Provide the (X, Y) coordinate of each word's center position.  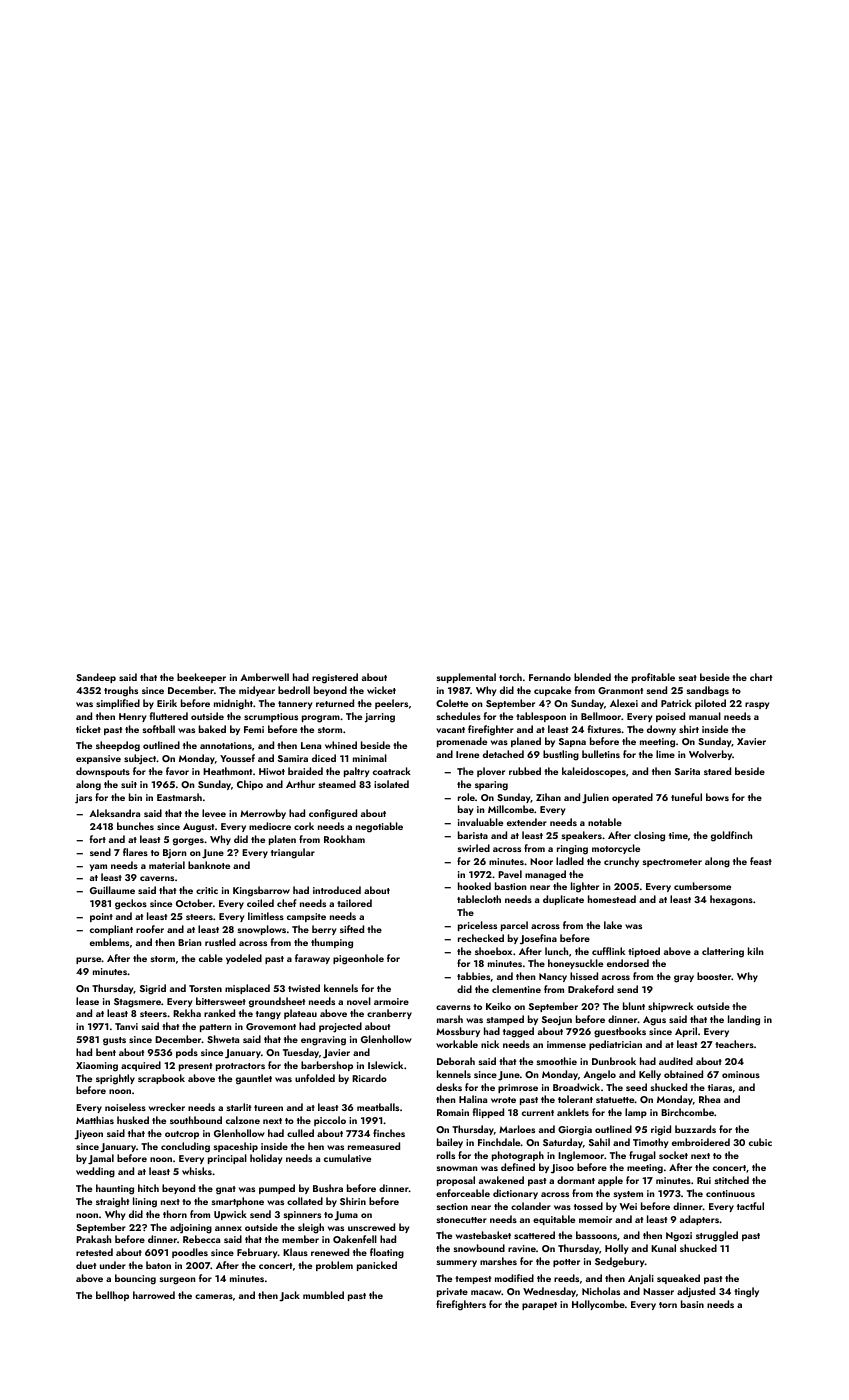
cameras (214, 1296)
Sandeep (96, 678)
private (452, 1292)
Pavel (510, 874)
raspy (757, 705)
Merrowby (263, 814)
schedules (458, 716)
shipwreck (671, 1007)
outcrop (182, 1135)
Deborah (456, 1061)
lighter (585, 887)
